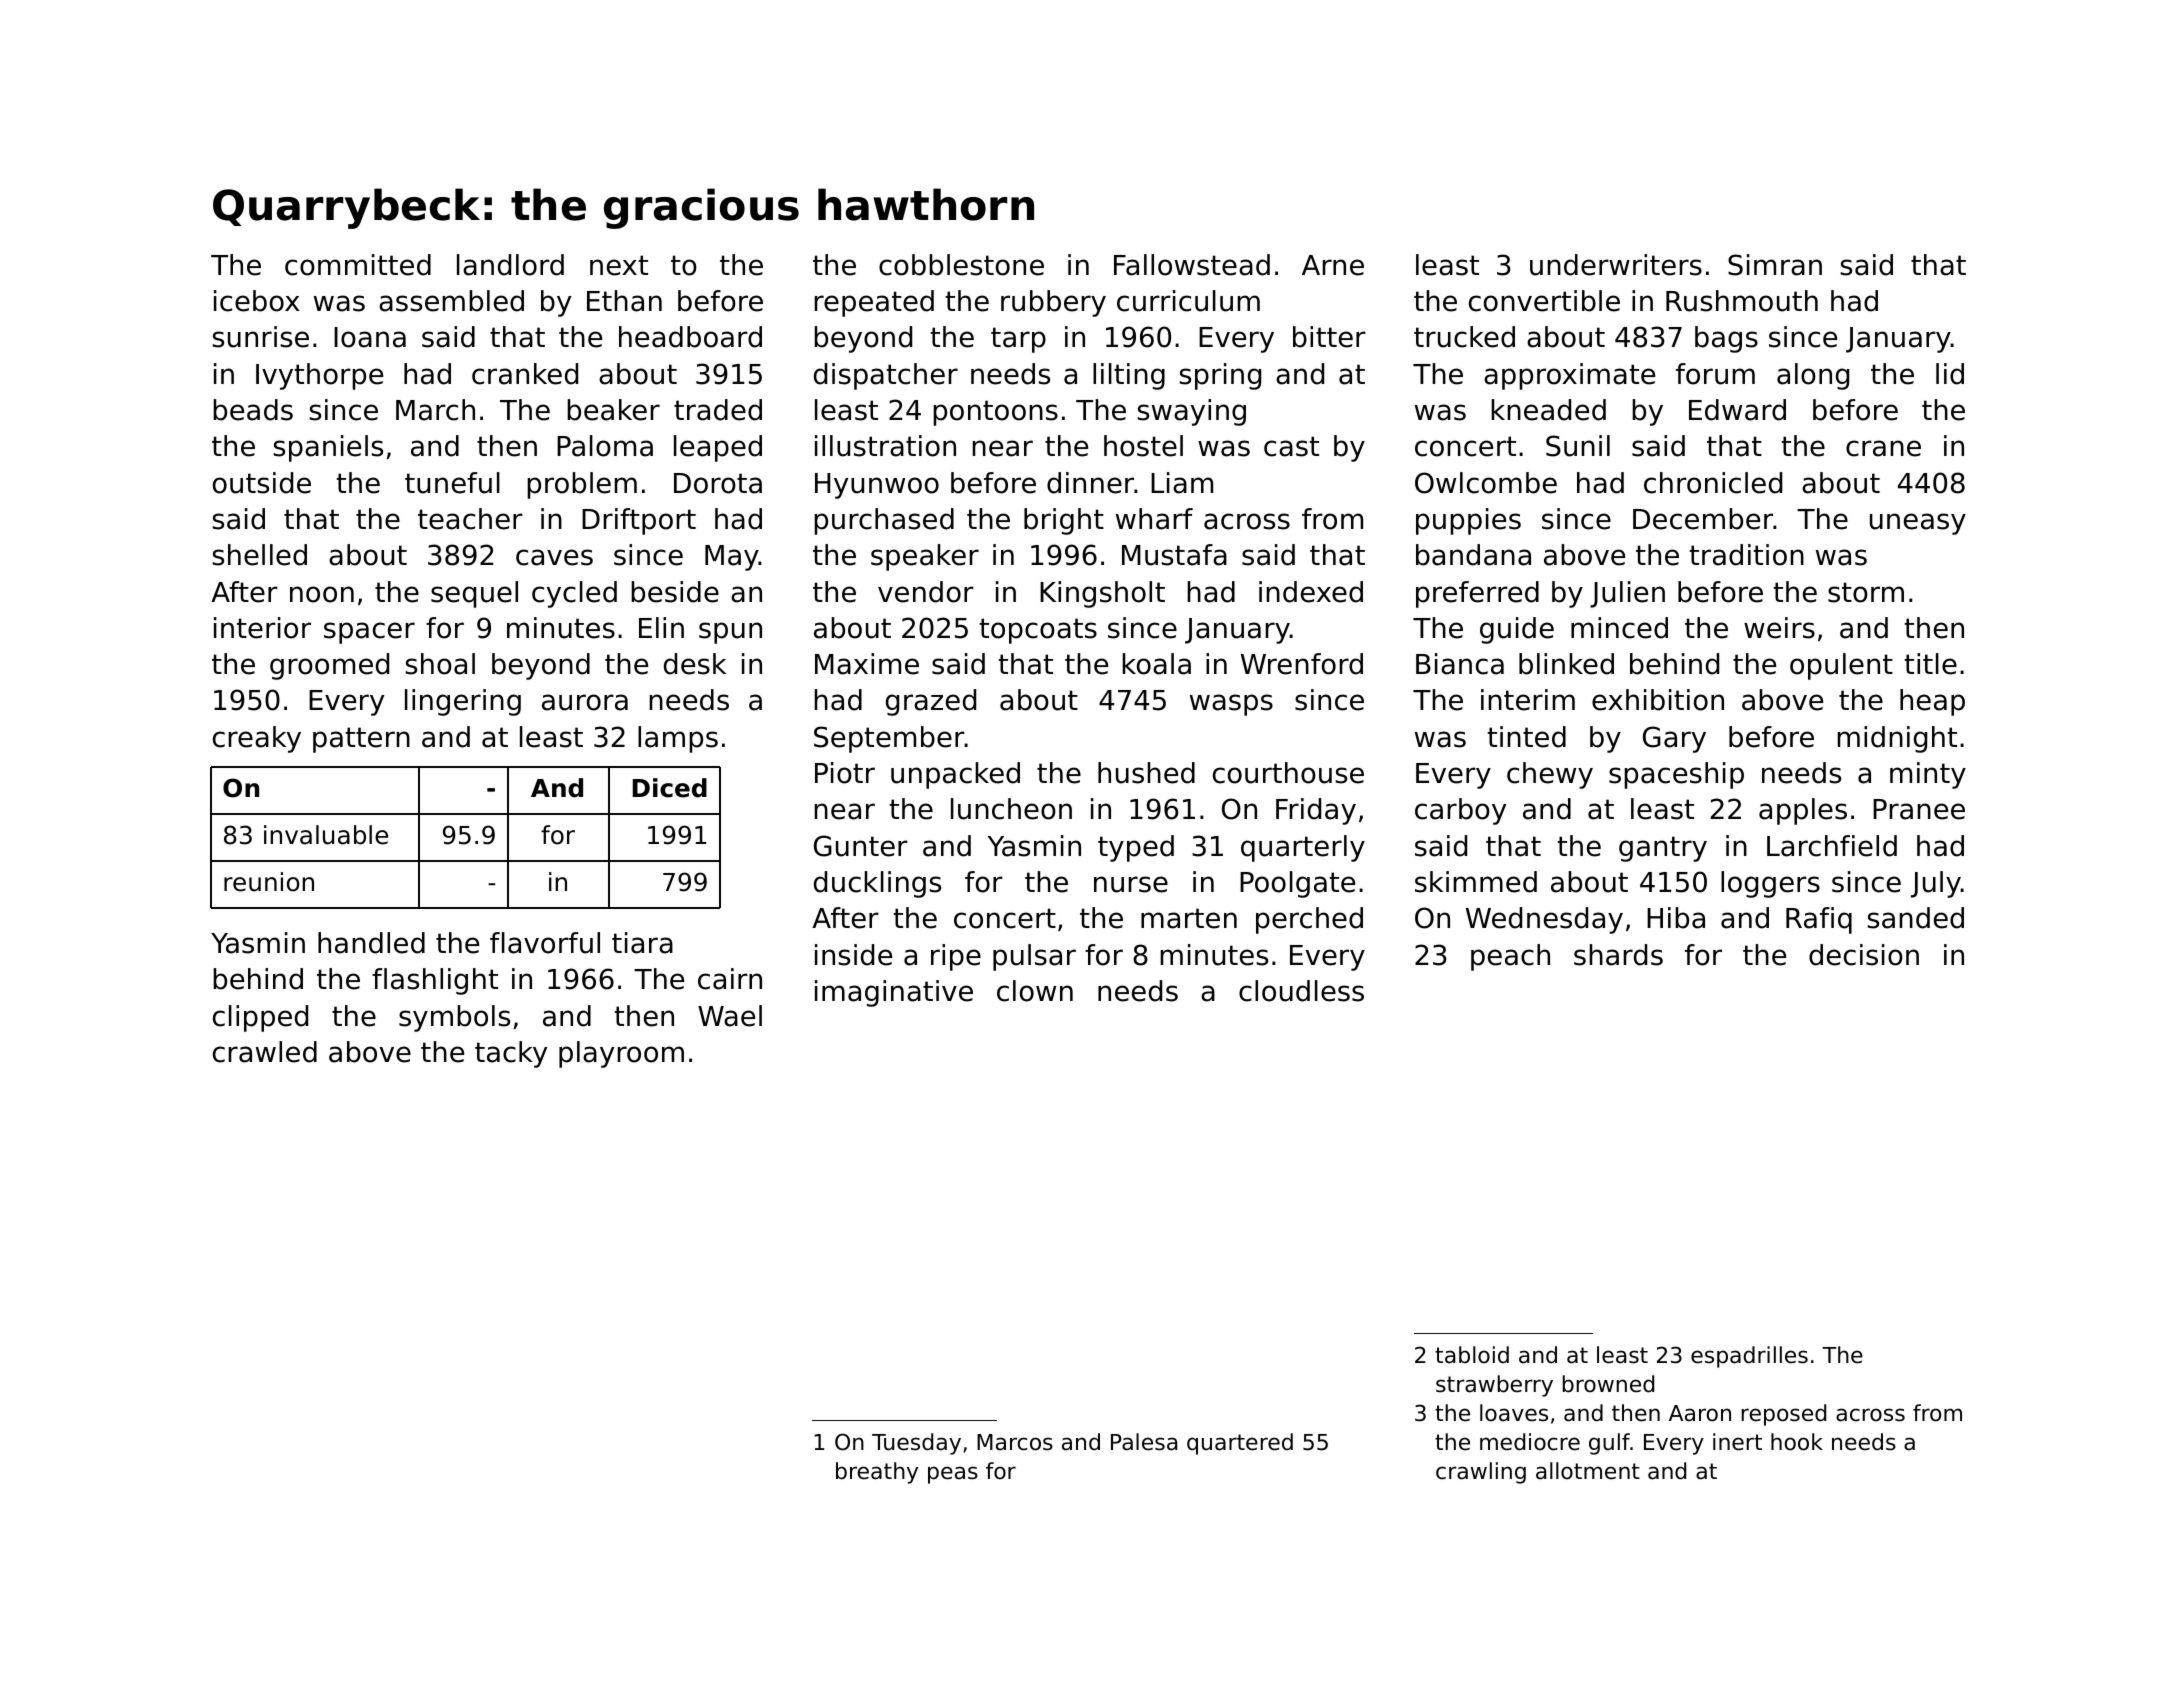  What do you see at coordinates (1301, 991) in the document?
I see `cloudless` at bounding box center [1301, 991].
